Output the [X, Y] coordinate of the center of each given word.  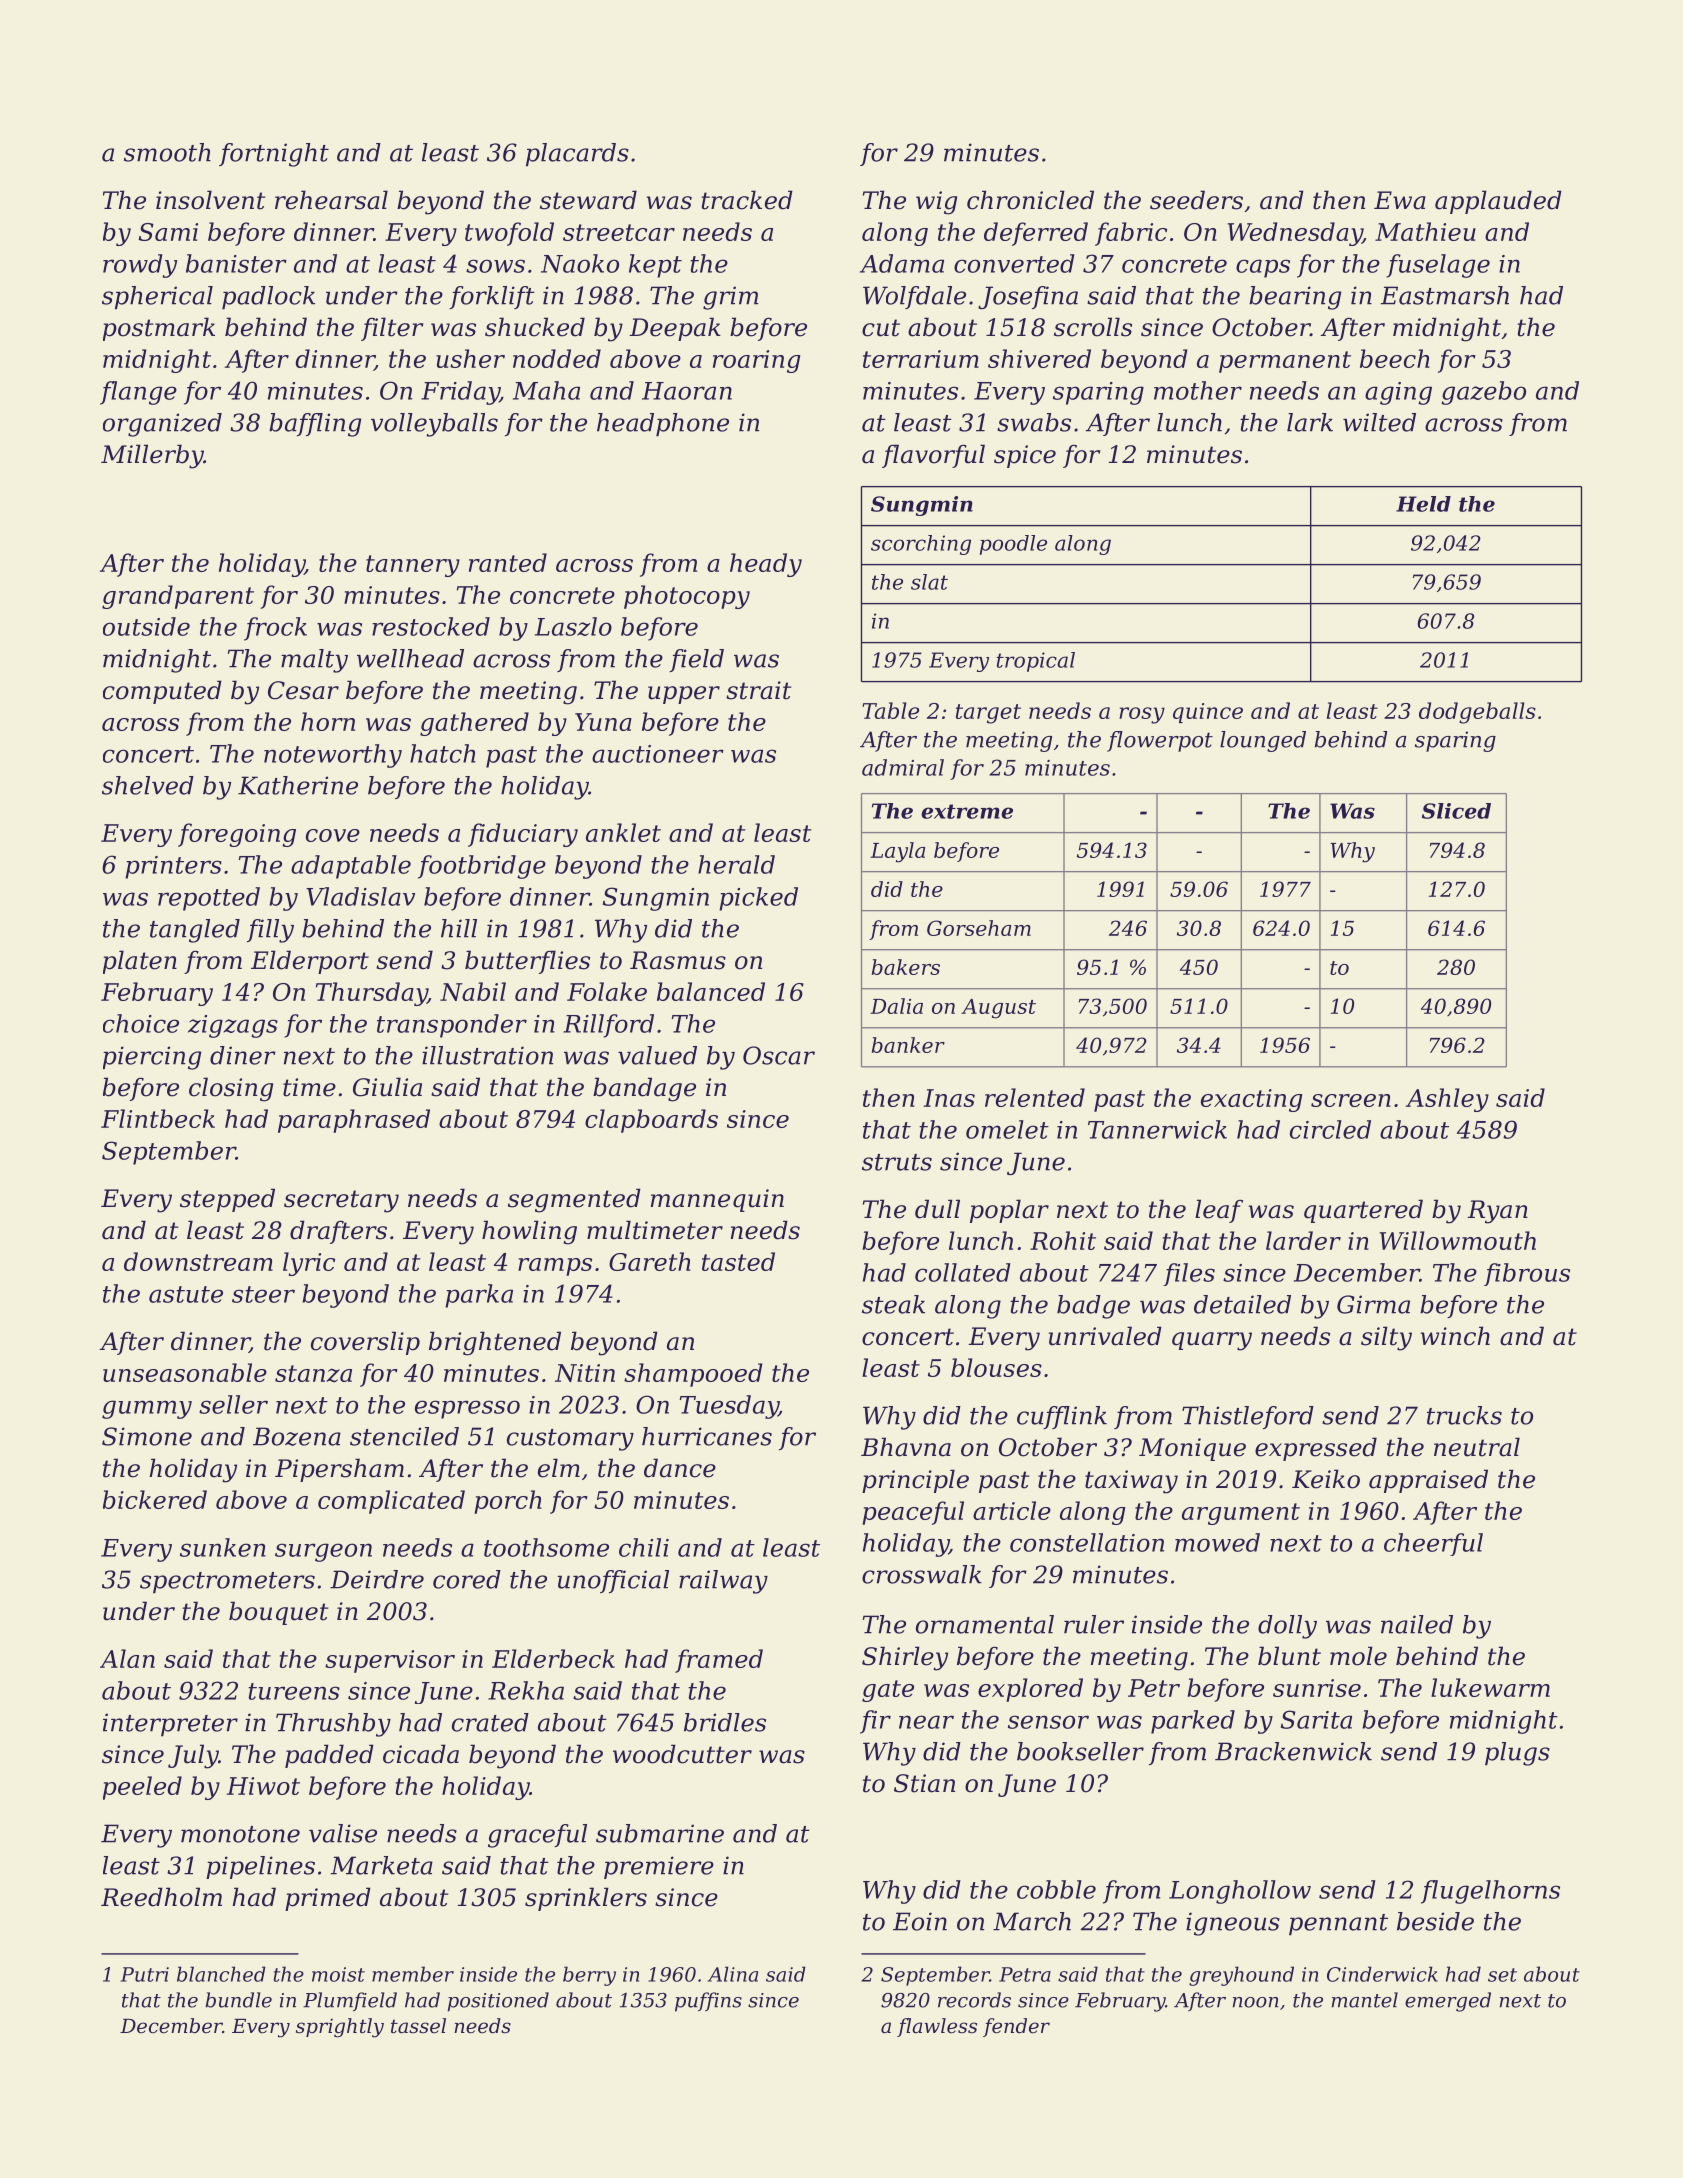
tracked [747, 200]
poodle [1013, 545]
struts [897, 1162]
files [1189, 1274]
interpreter [170, 1725]
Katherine [298, 785]
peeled [142, 1788]
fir [875, 1722]
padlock [268, 298]
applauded [1498, 202]
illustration [487, 1055]
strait [758, 690]
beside [1435, 1921]
